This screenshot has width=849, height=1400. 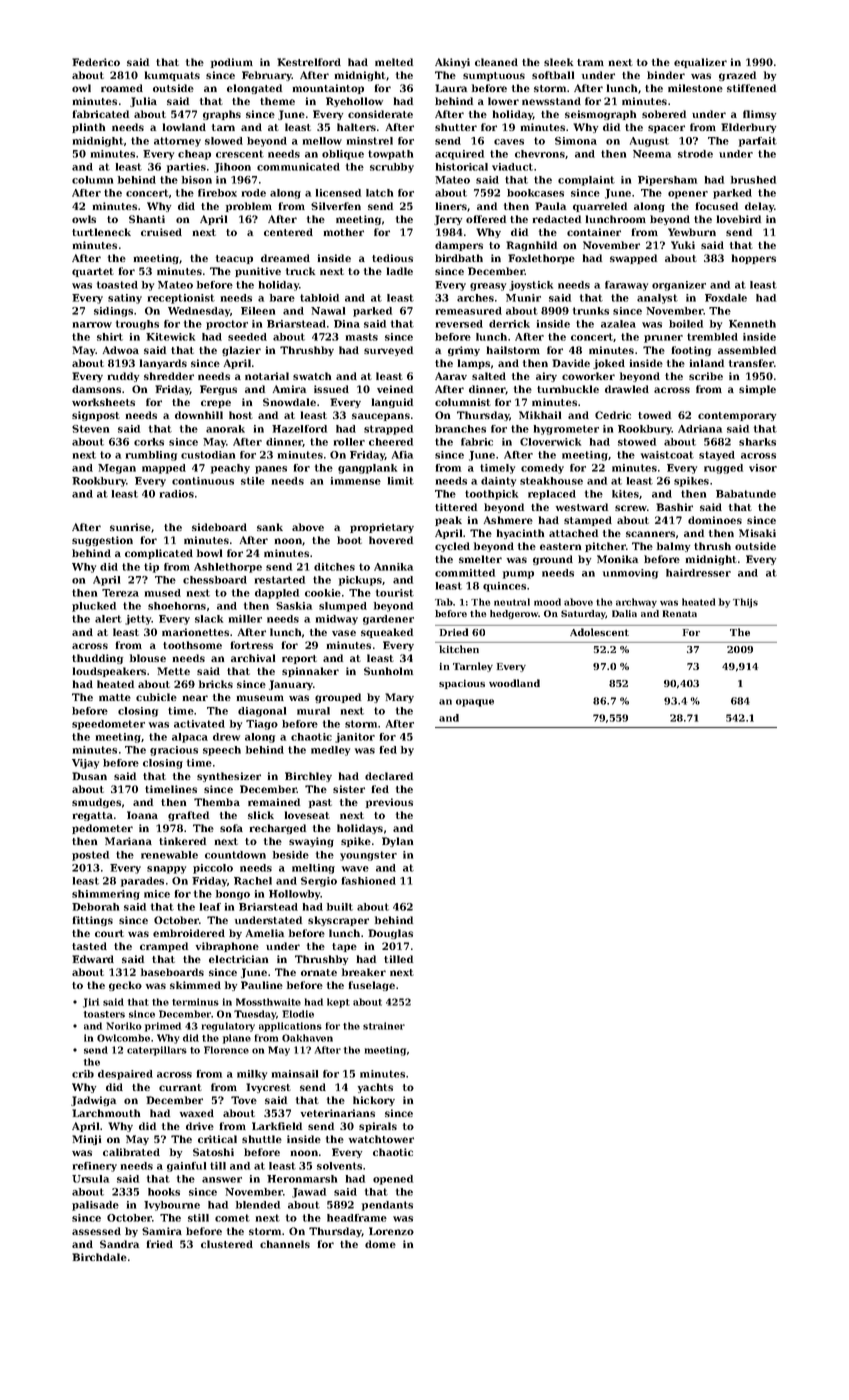 What do you see at coordinates (229, 777) in the screenshot?
I see `synthesizer` at bounding box center [229, 777].
